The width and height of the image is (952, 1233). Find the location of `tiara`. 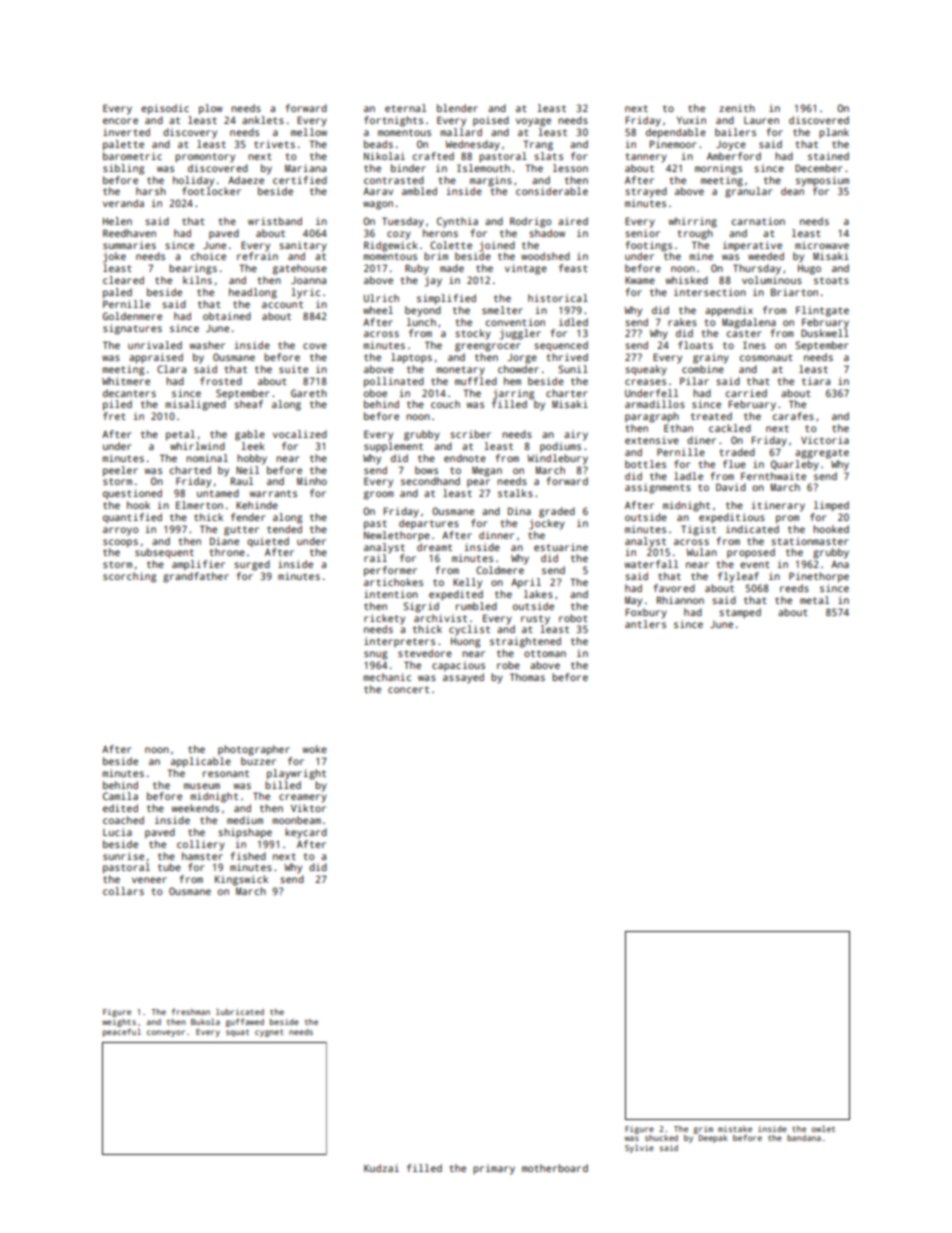

tiara is located at coordinates (816, 381).
